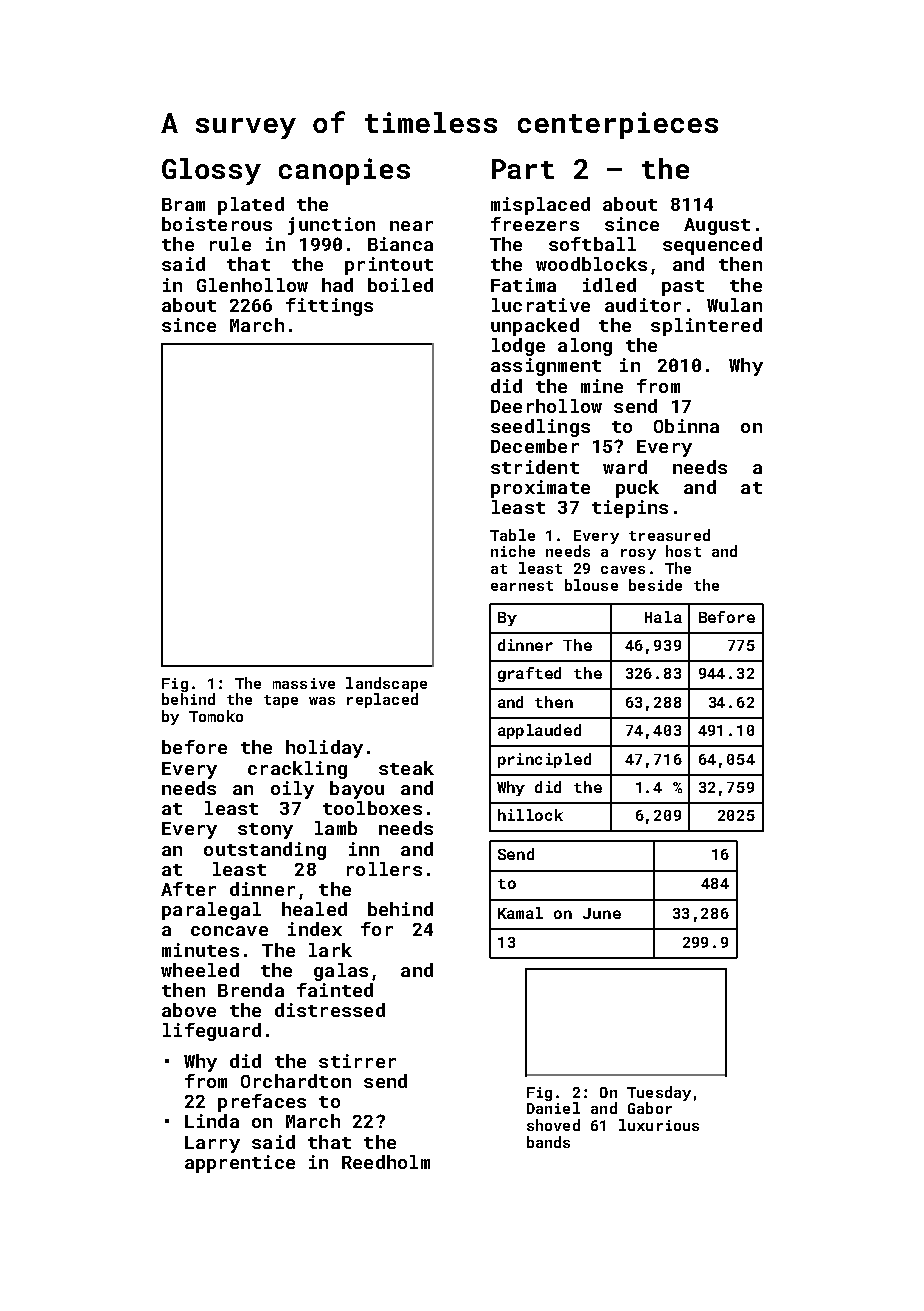  Describe the element at coordinates (717, 226) in the screenshot. I see `August` at that location.
